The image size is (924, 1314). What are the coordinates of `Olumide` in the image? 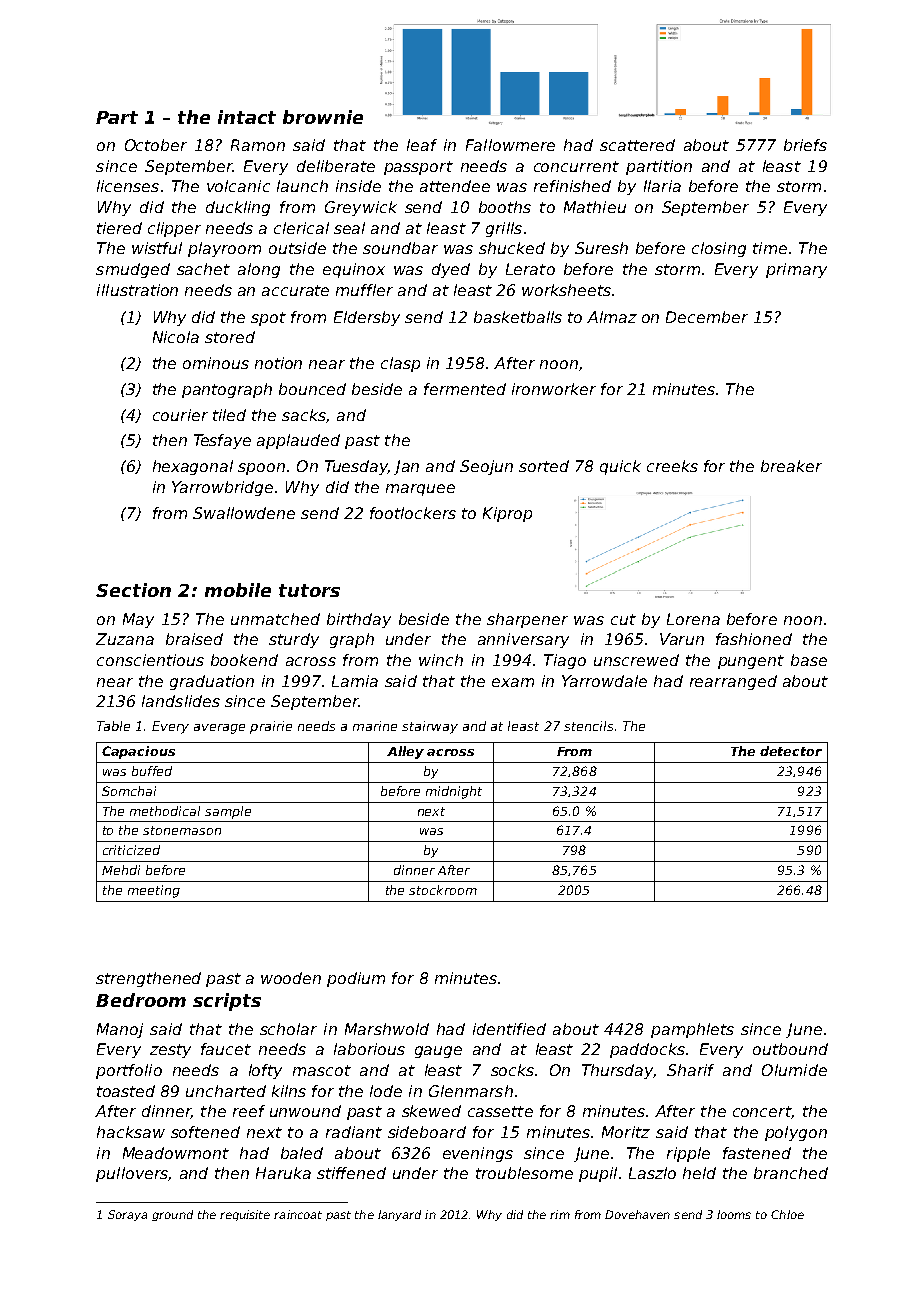 It's located at (794, 1070).
